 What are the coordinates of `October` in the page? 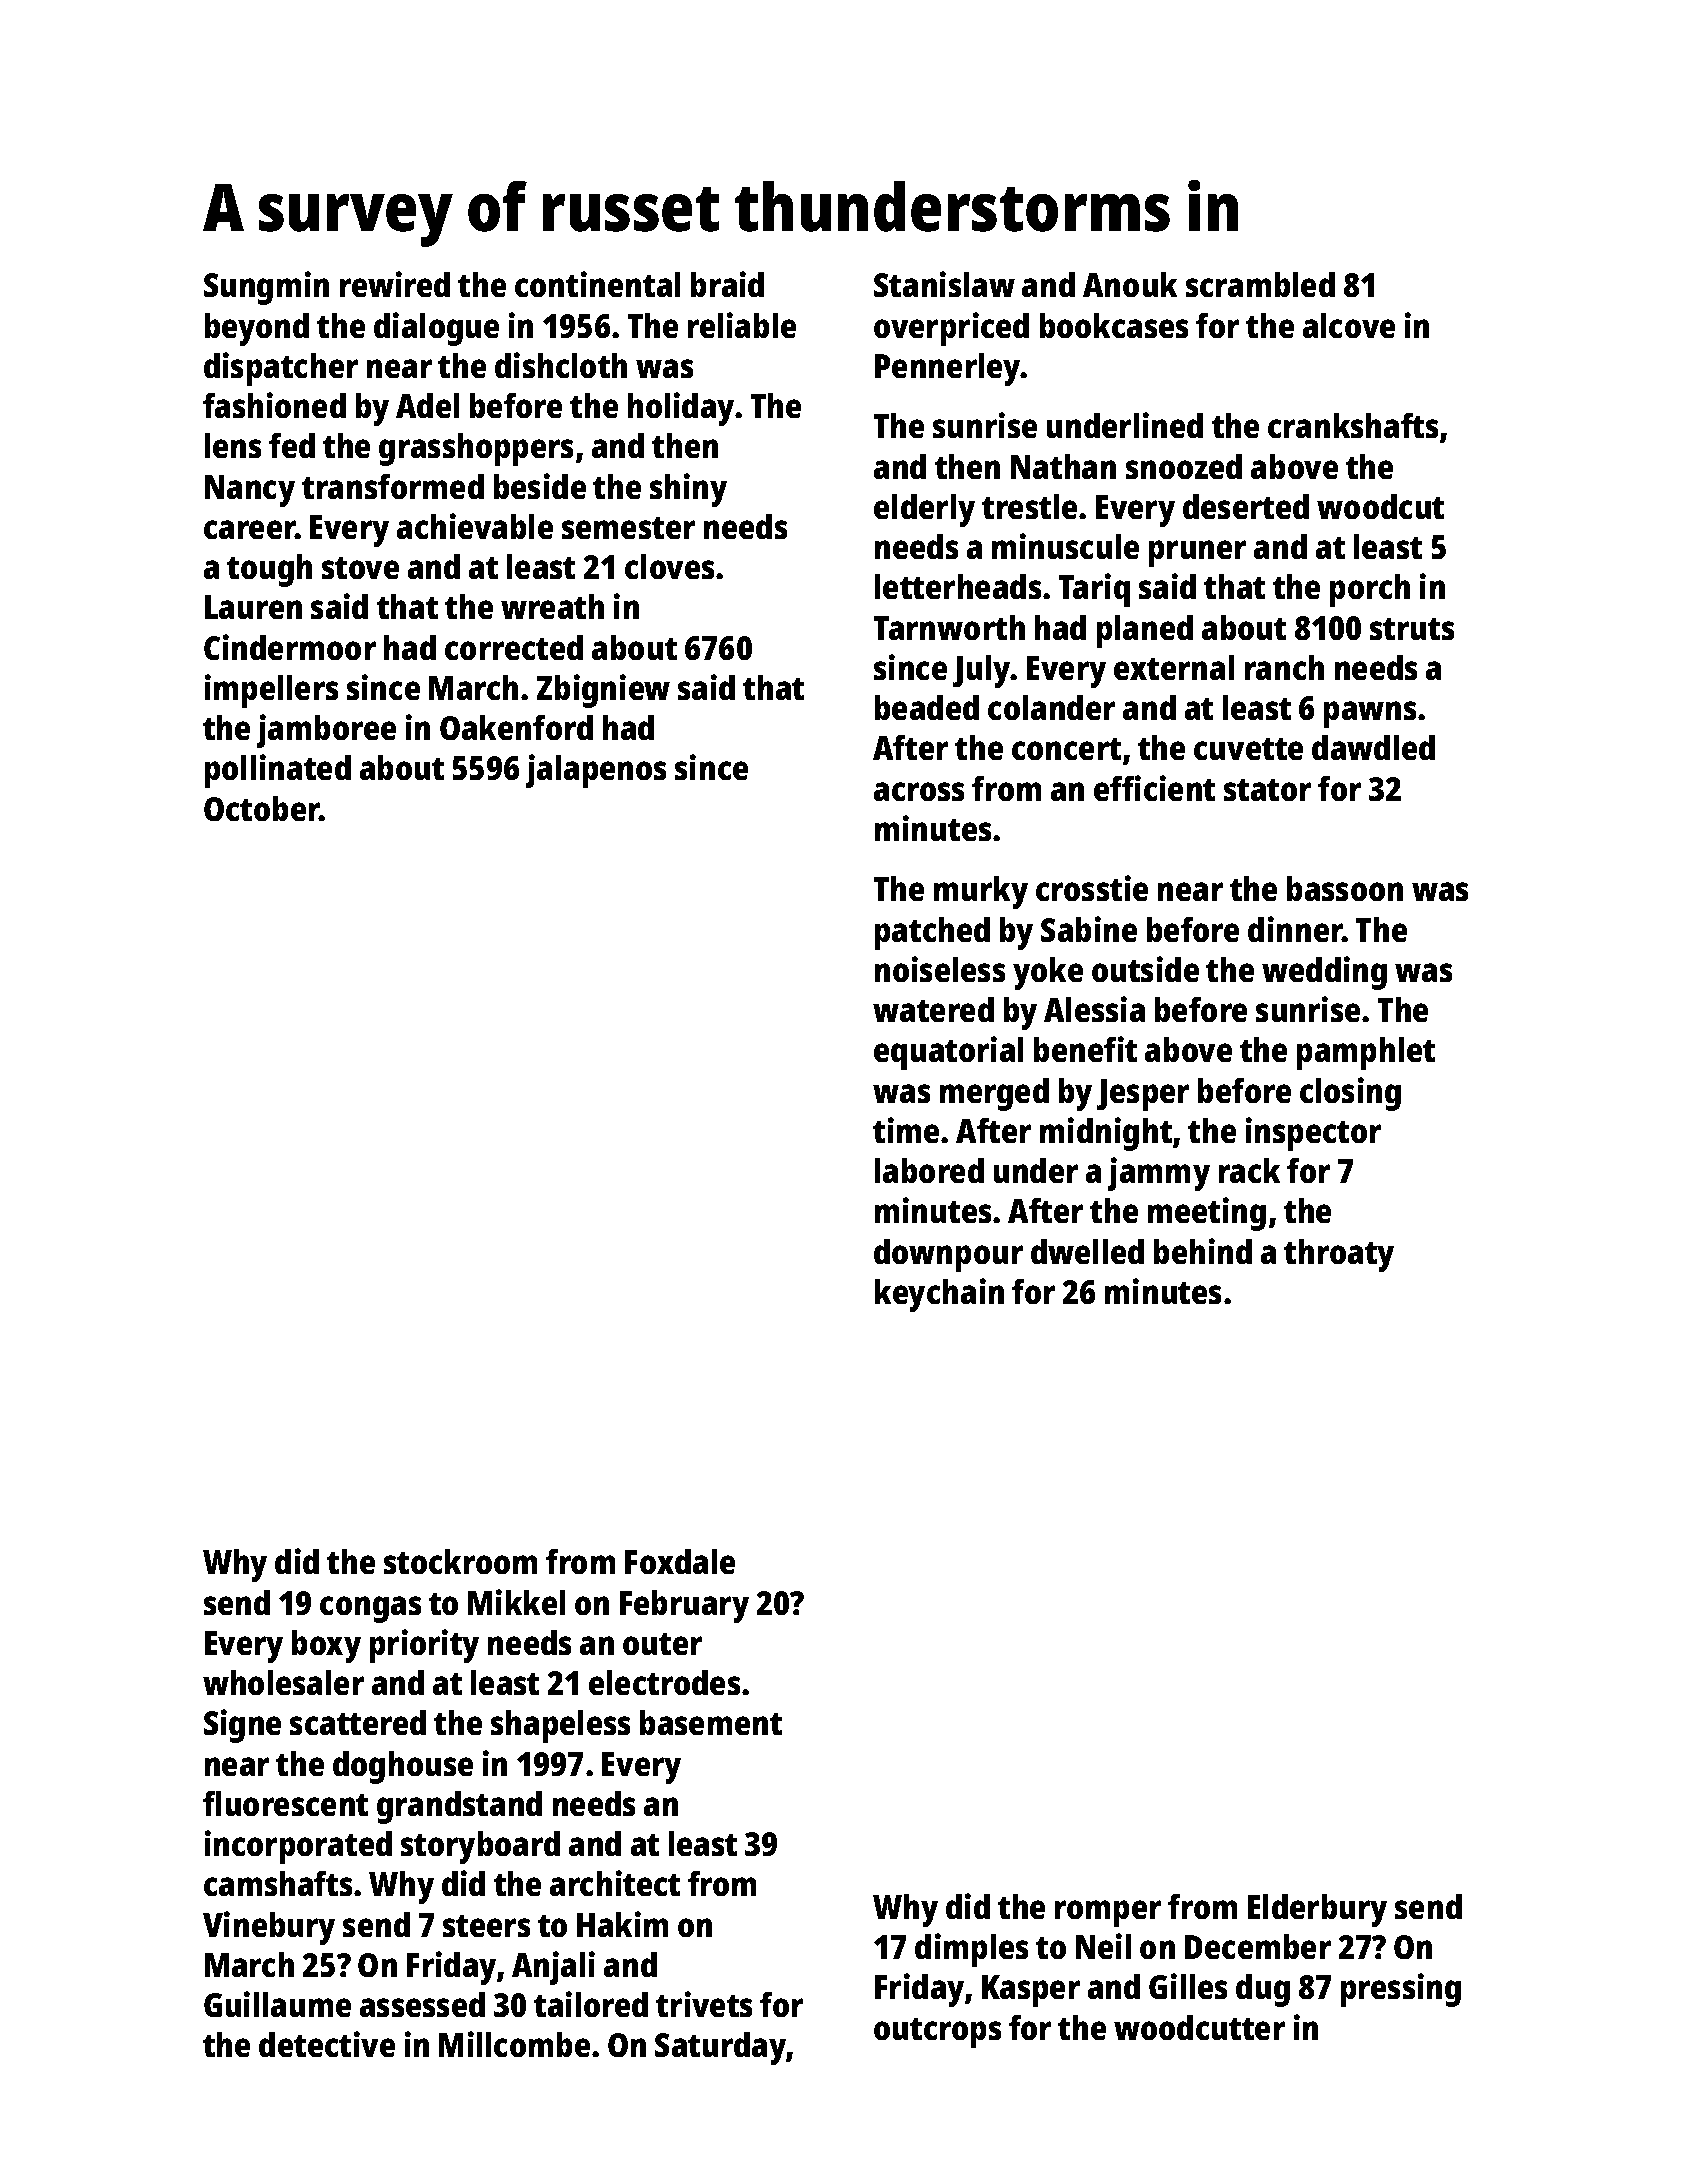 It's located at (261, 808).
